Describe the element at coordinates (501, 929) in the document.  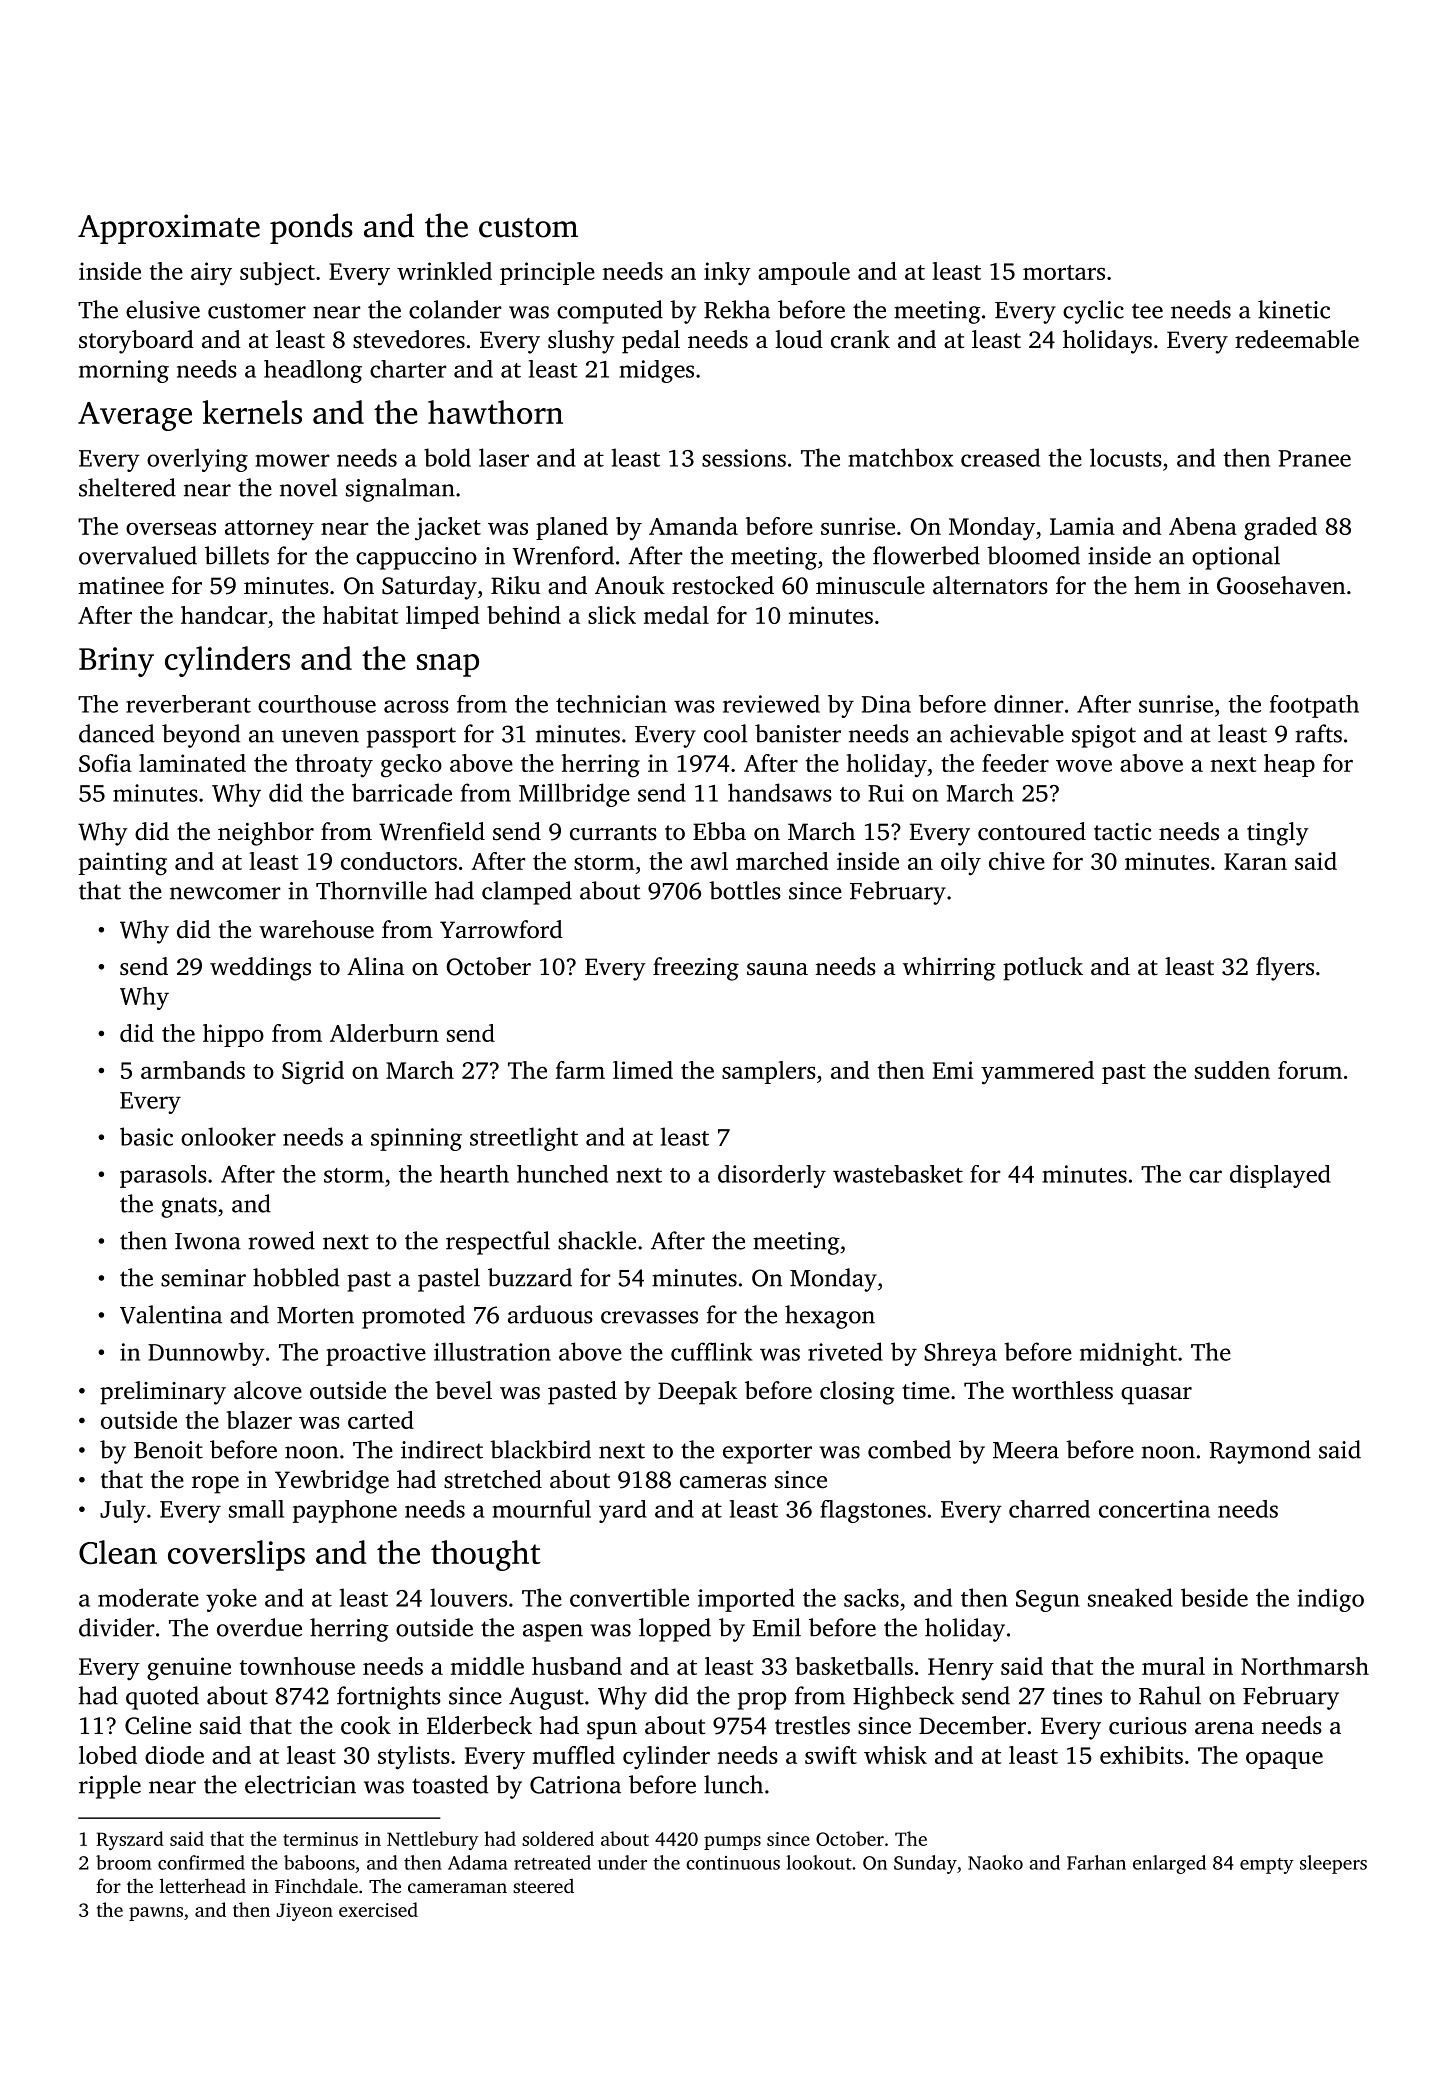
I see `Yarrowford` at that location.
